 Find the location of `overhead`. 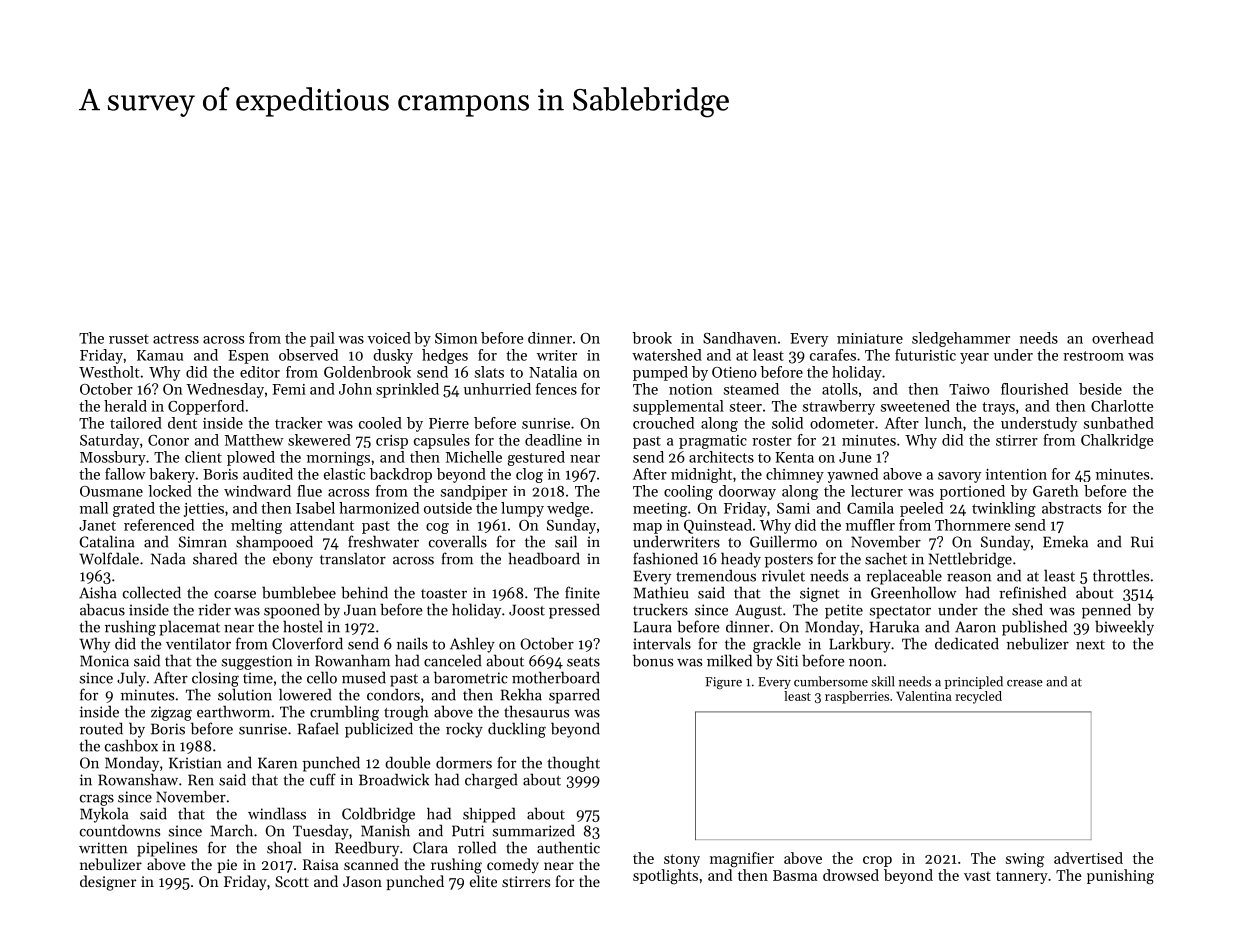

overhead is located at coordinates (1123, 338).
